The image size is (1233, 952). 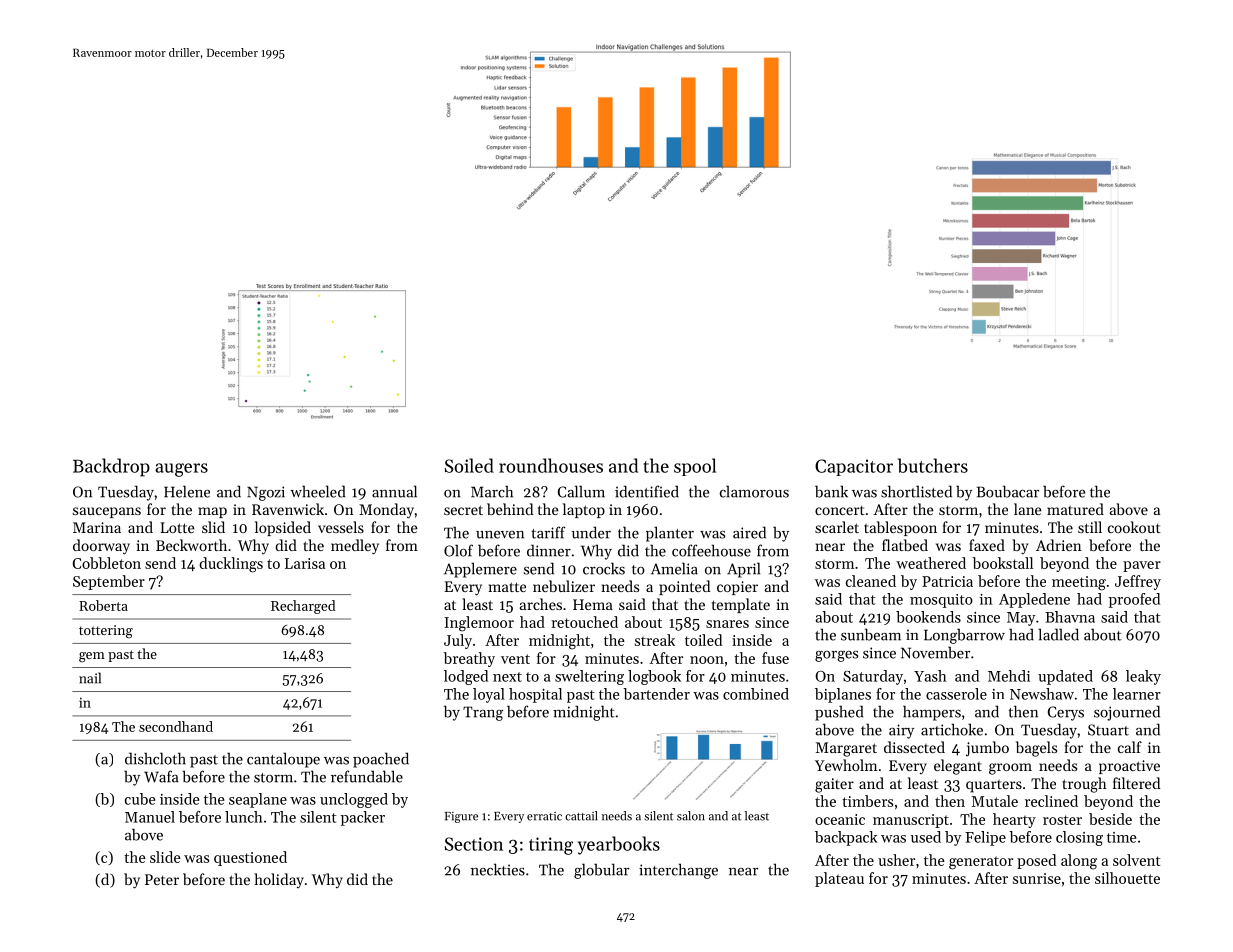 What do you see at coordinates (466, 677) in the screenshot?
I see `lodged` at bounding box center [466, 677].
